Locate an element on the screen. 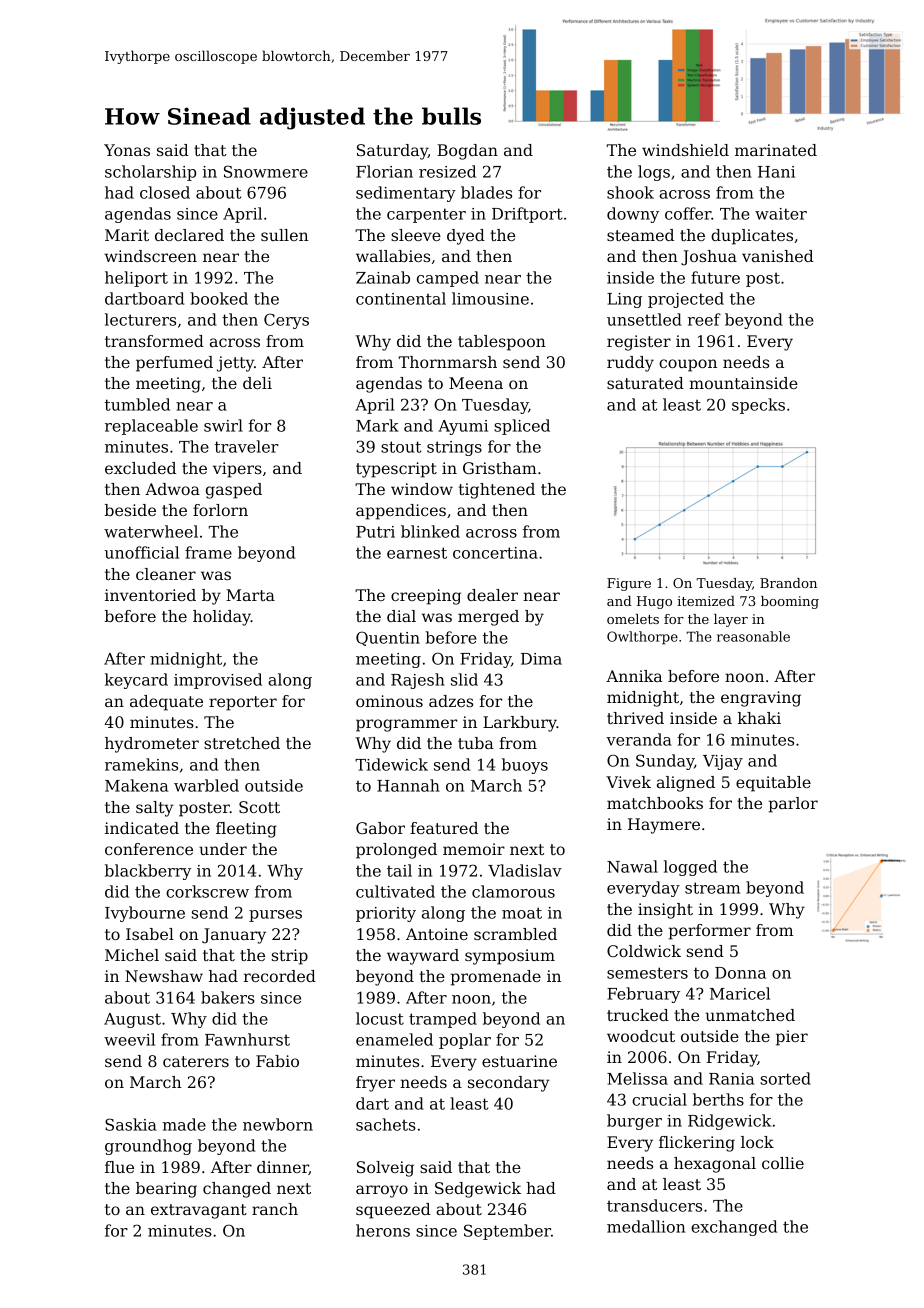 The height and width of the screenshot is (1308, 924). Joshua is located at coordinates (709, 258).
